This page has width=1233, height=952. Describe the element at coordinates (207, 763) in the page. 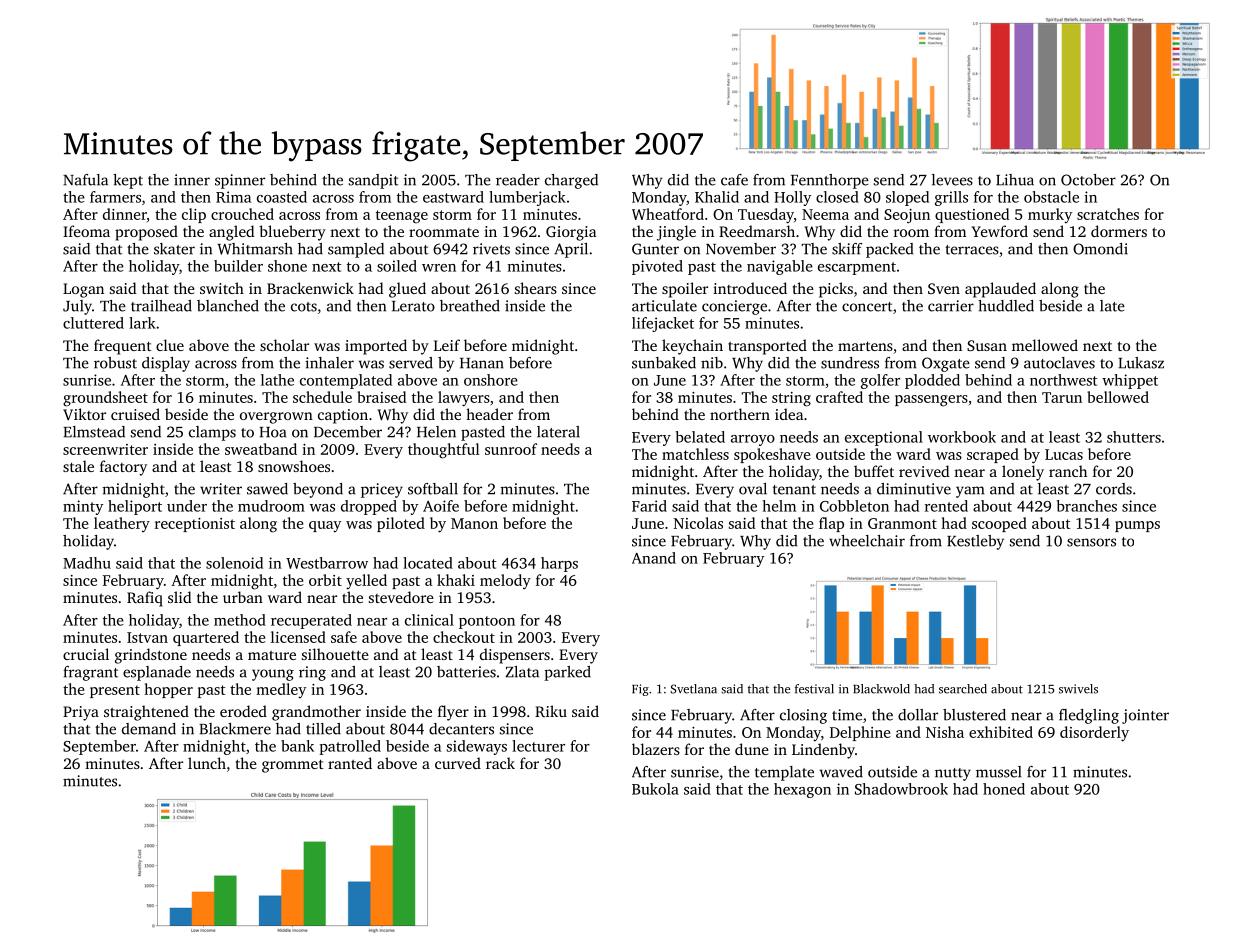

I see `lunch` at that location.
